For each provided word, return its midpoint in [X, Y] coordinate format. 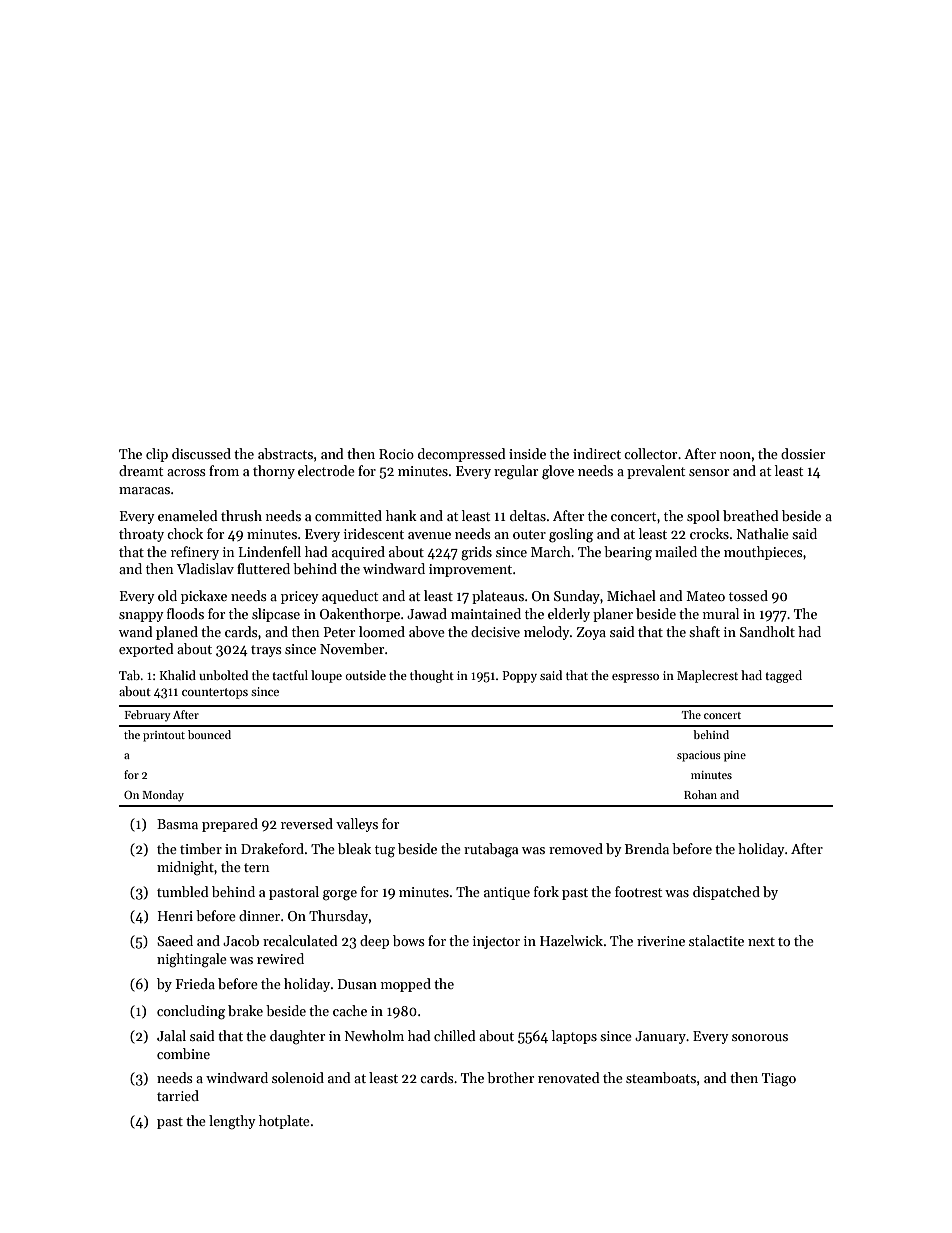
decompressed [462, 455]
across [186, 472]
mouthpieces [763, 553]
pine [735, 756]
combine [183, 1053]
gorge [340, 895]
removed [576, 848]
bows [409, 940]
